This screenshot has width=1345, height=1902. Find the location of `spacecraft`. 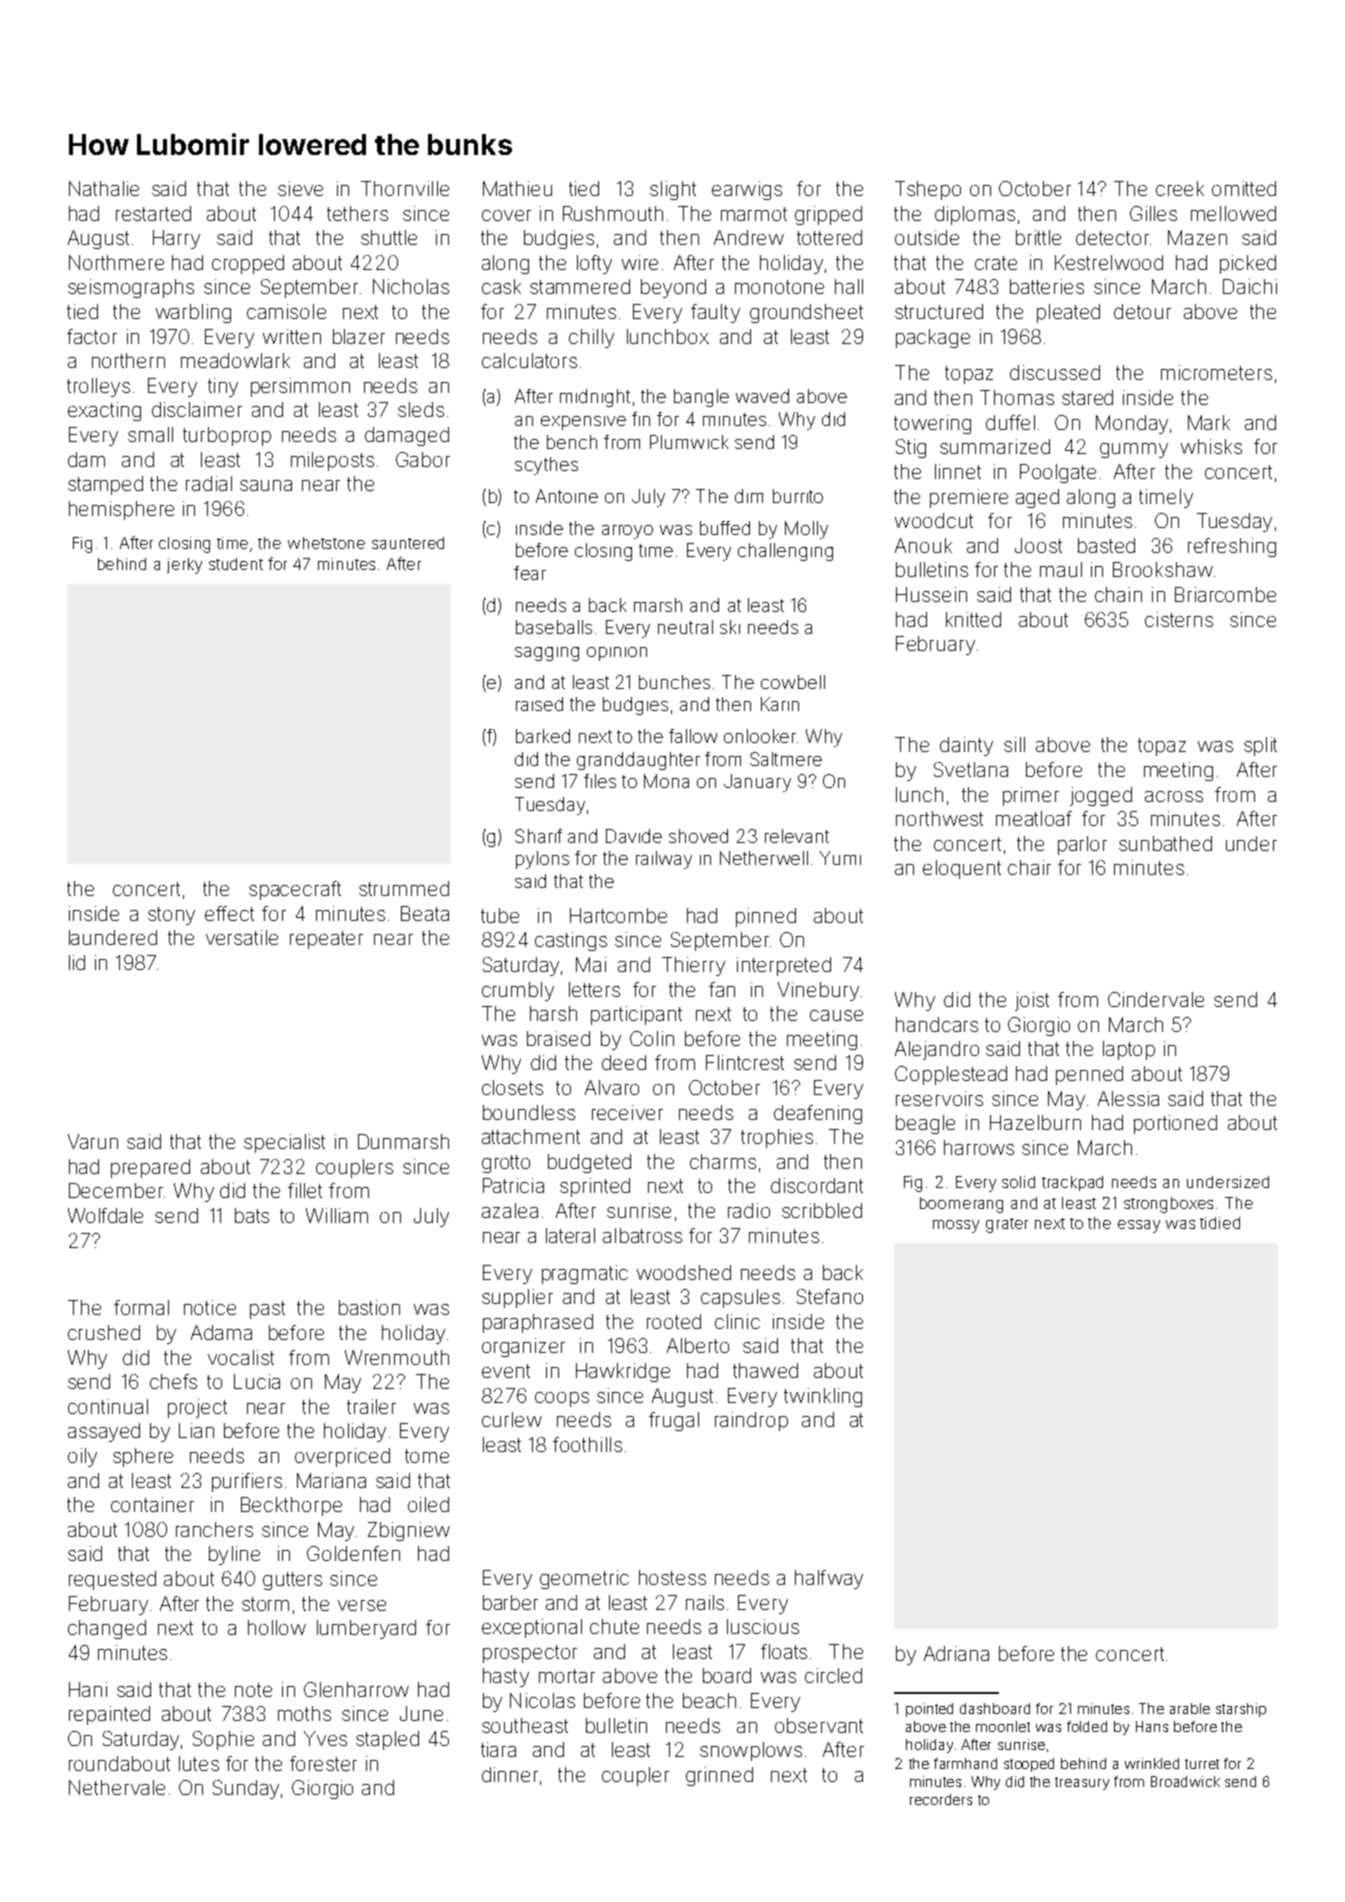

spacecraft is located at coordinates (295, 890).
